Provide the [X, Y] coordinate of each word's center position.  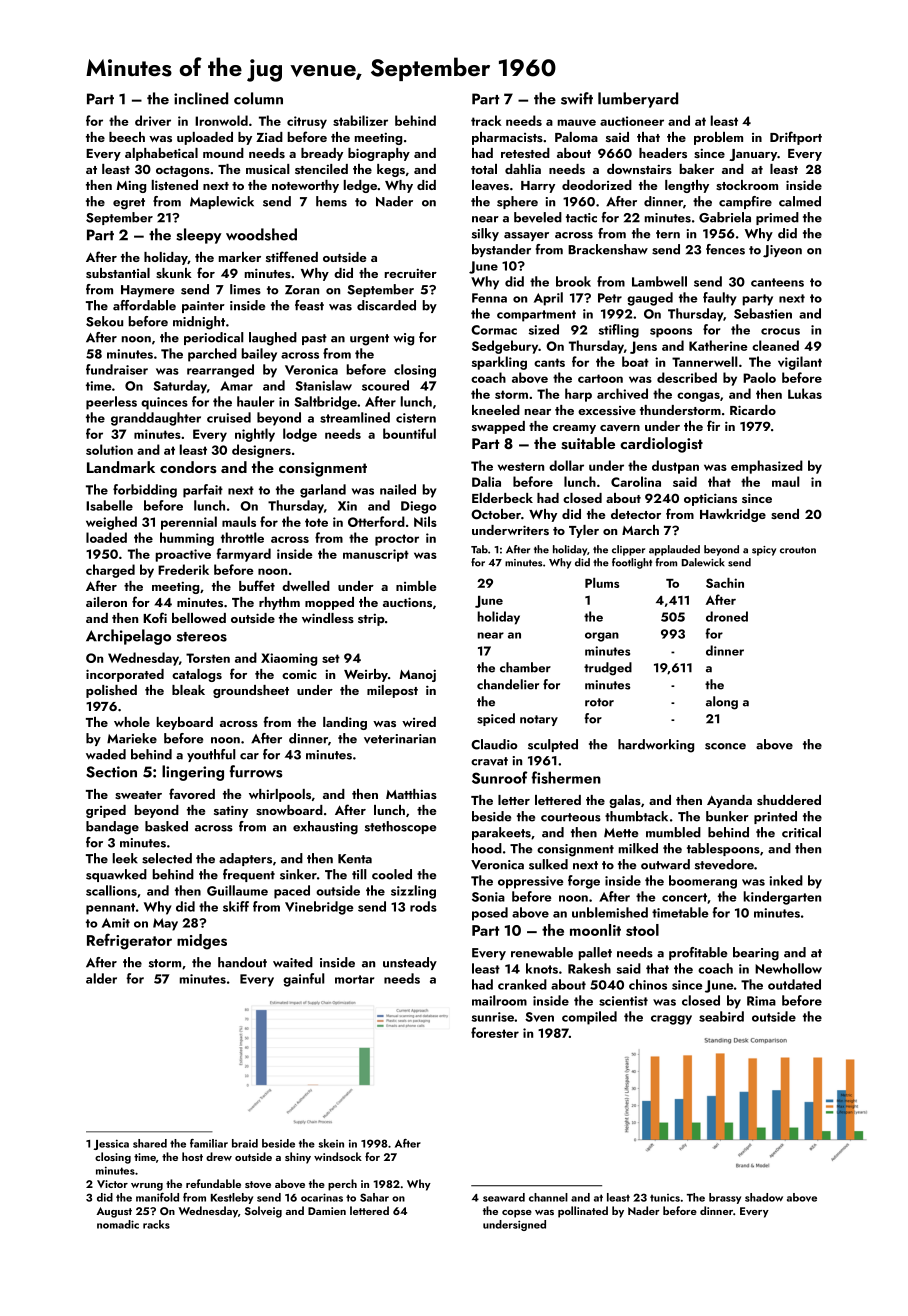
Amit [116, 923]
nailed [398, 489]
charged [110, 571]
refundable [213, 1183]
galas [625, 801]
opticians [710, 499]
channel [548, 1197]
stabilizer [360, 120]
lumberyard [638, 100]
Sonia [488, 897]
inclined [201, 98]
